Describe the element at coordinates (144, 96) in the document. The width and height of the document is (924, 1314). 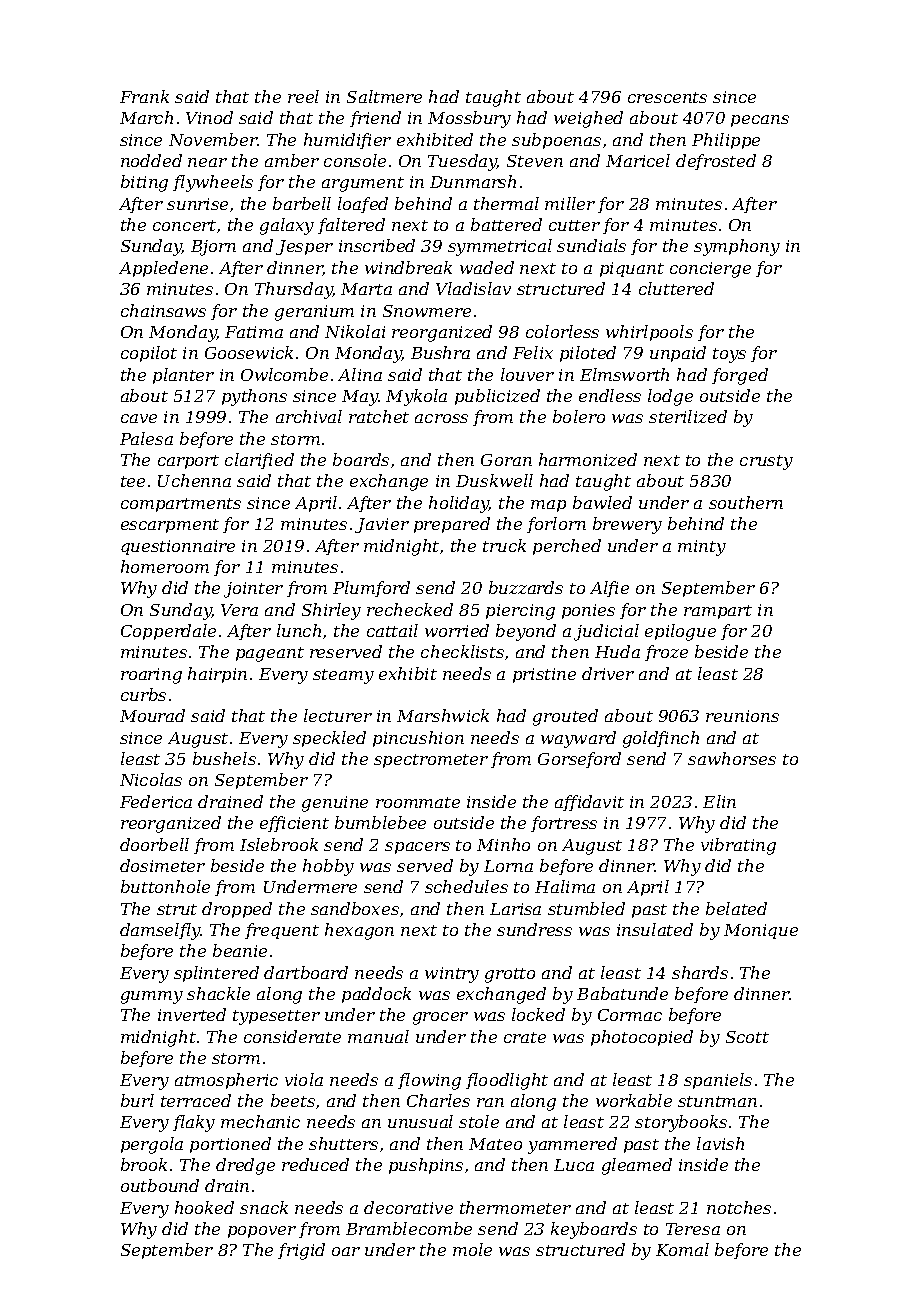
I see `Frank` at that location.
